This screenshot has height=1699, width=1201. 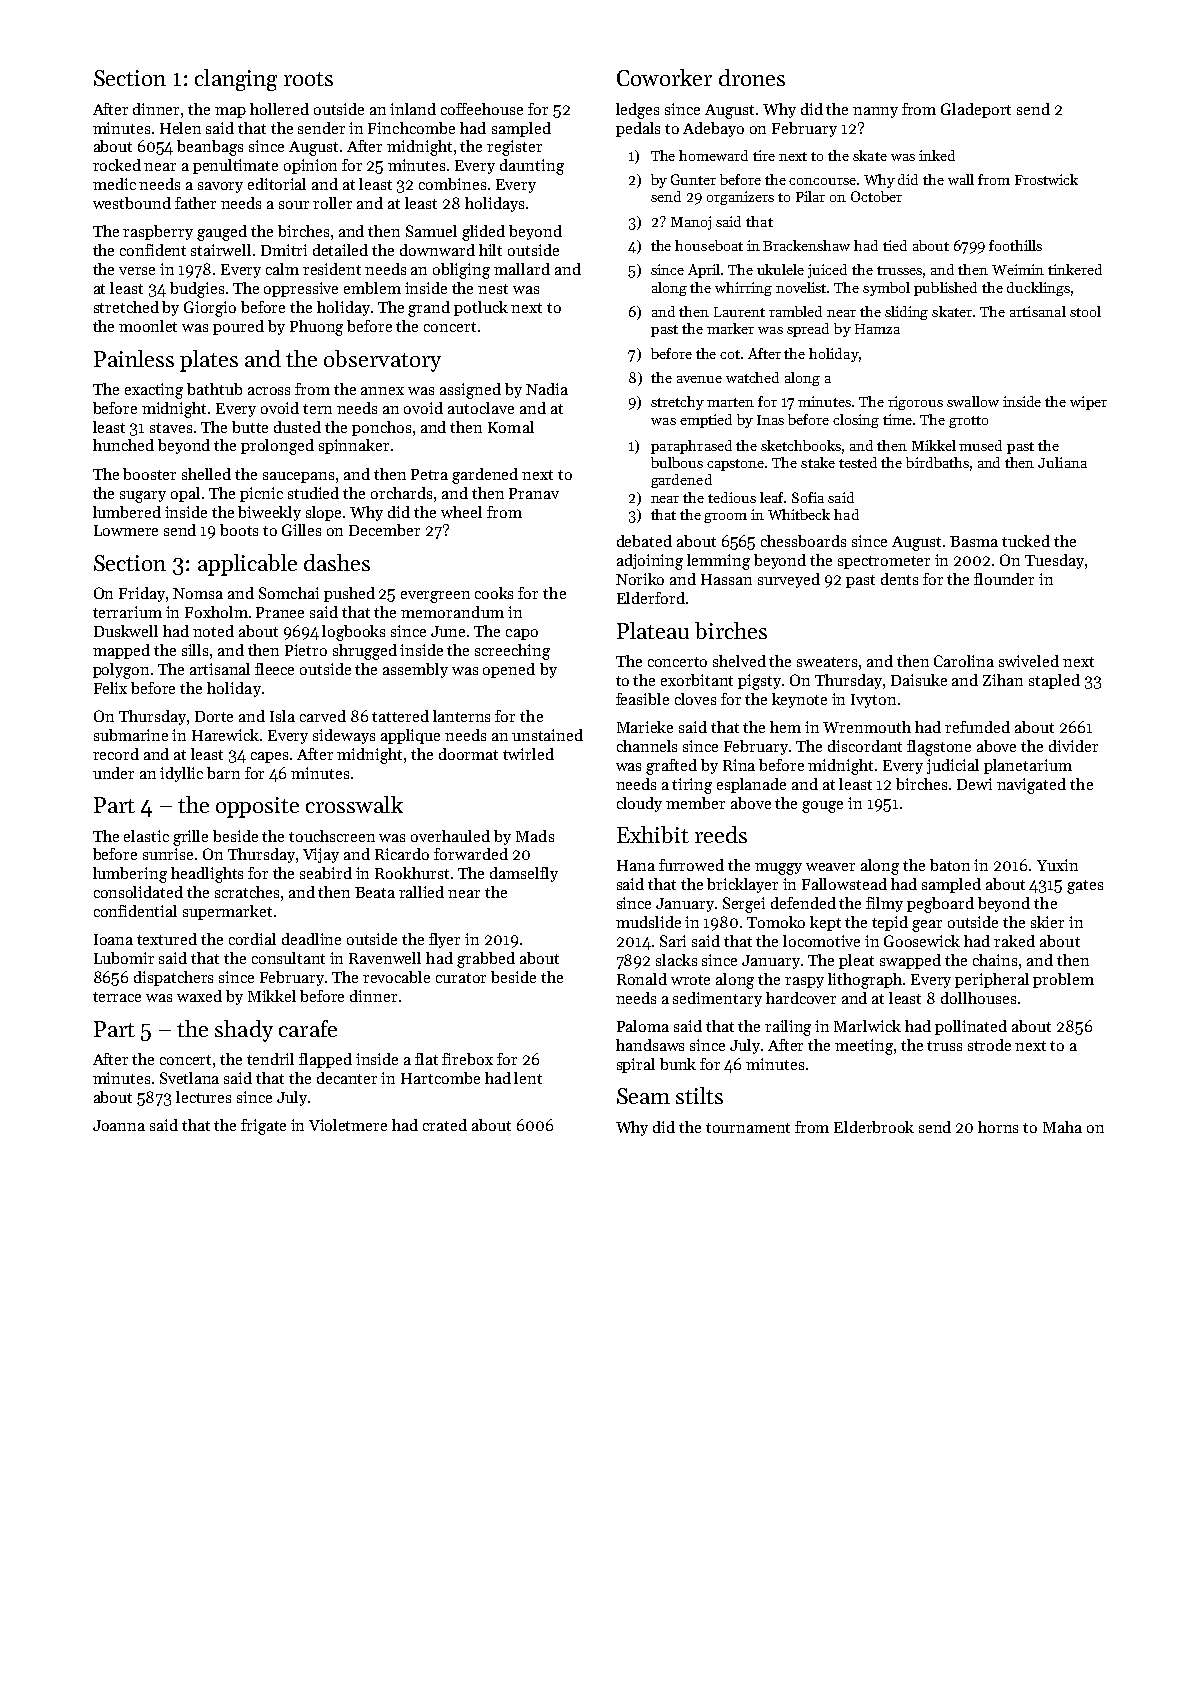 What do you see at coordinates (899, 579) in the screenshot?
I see `dents` at bounding box center [899, 579].
